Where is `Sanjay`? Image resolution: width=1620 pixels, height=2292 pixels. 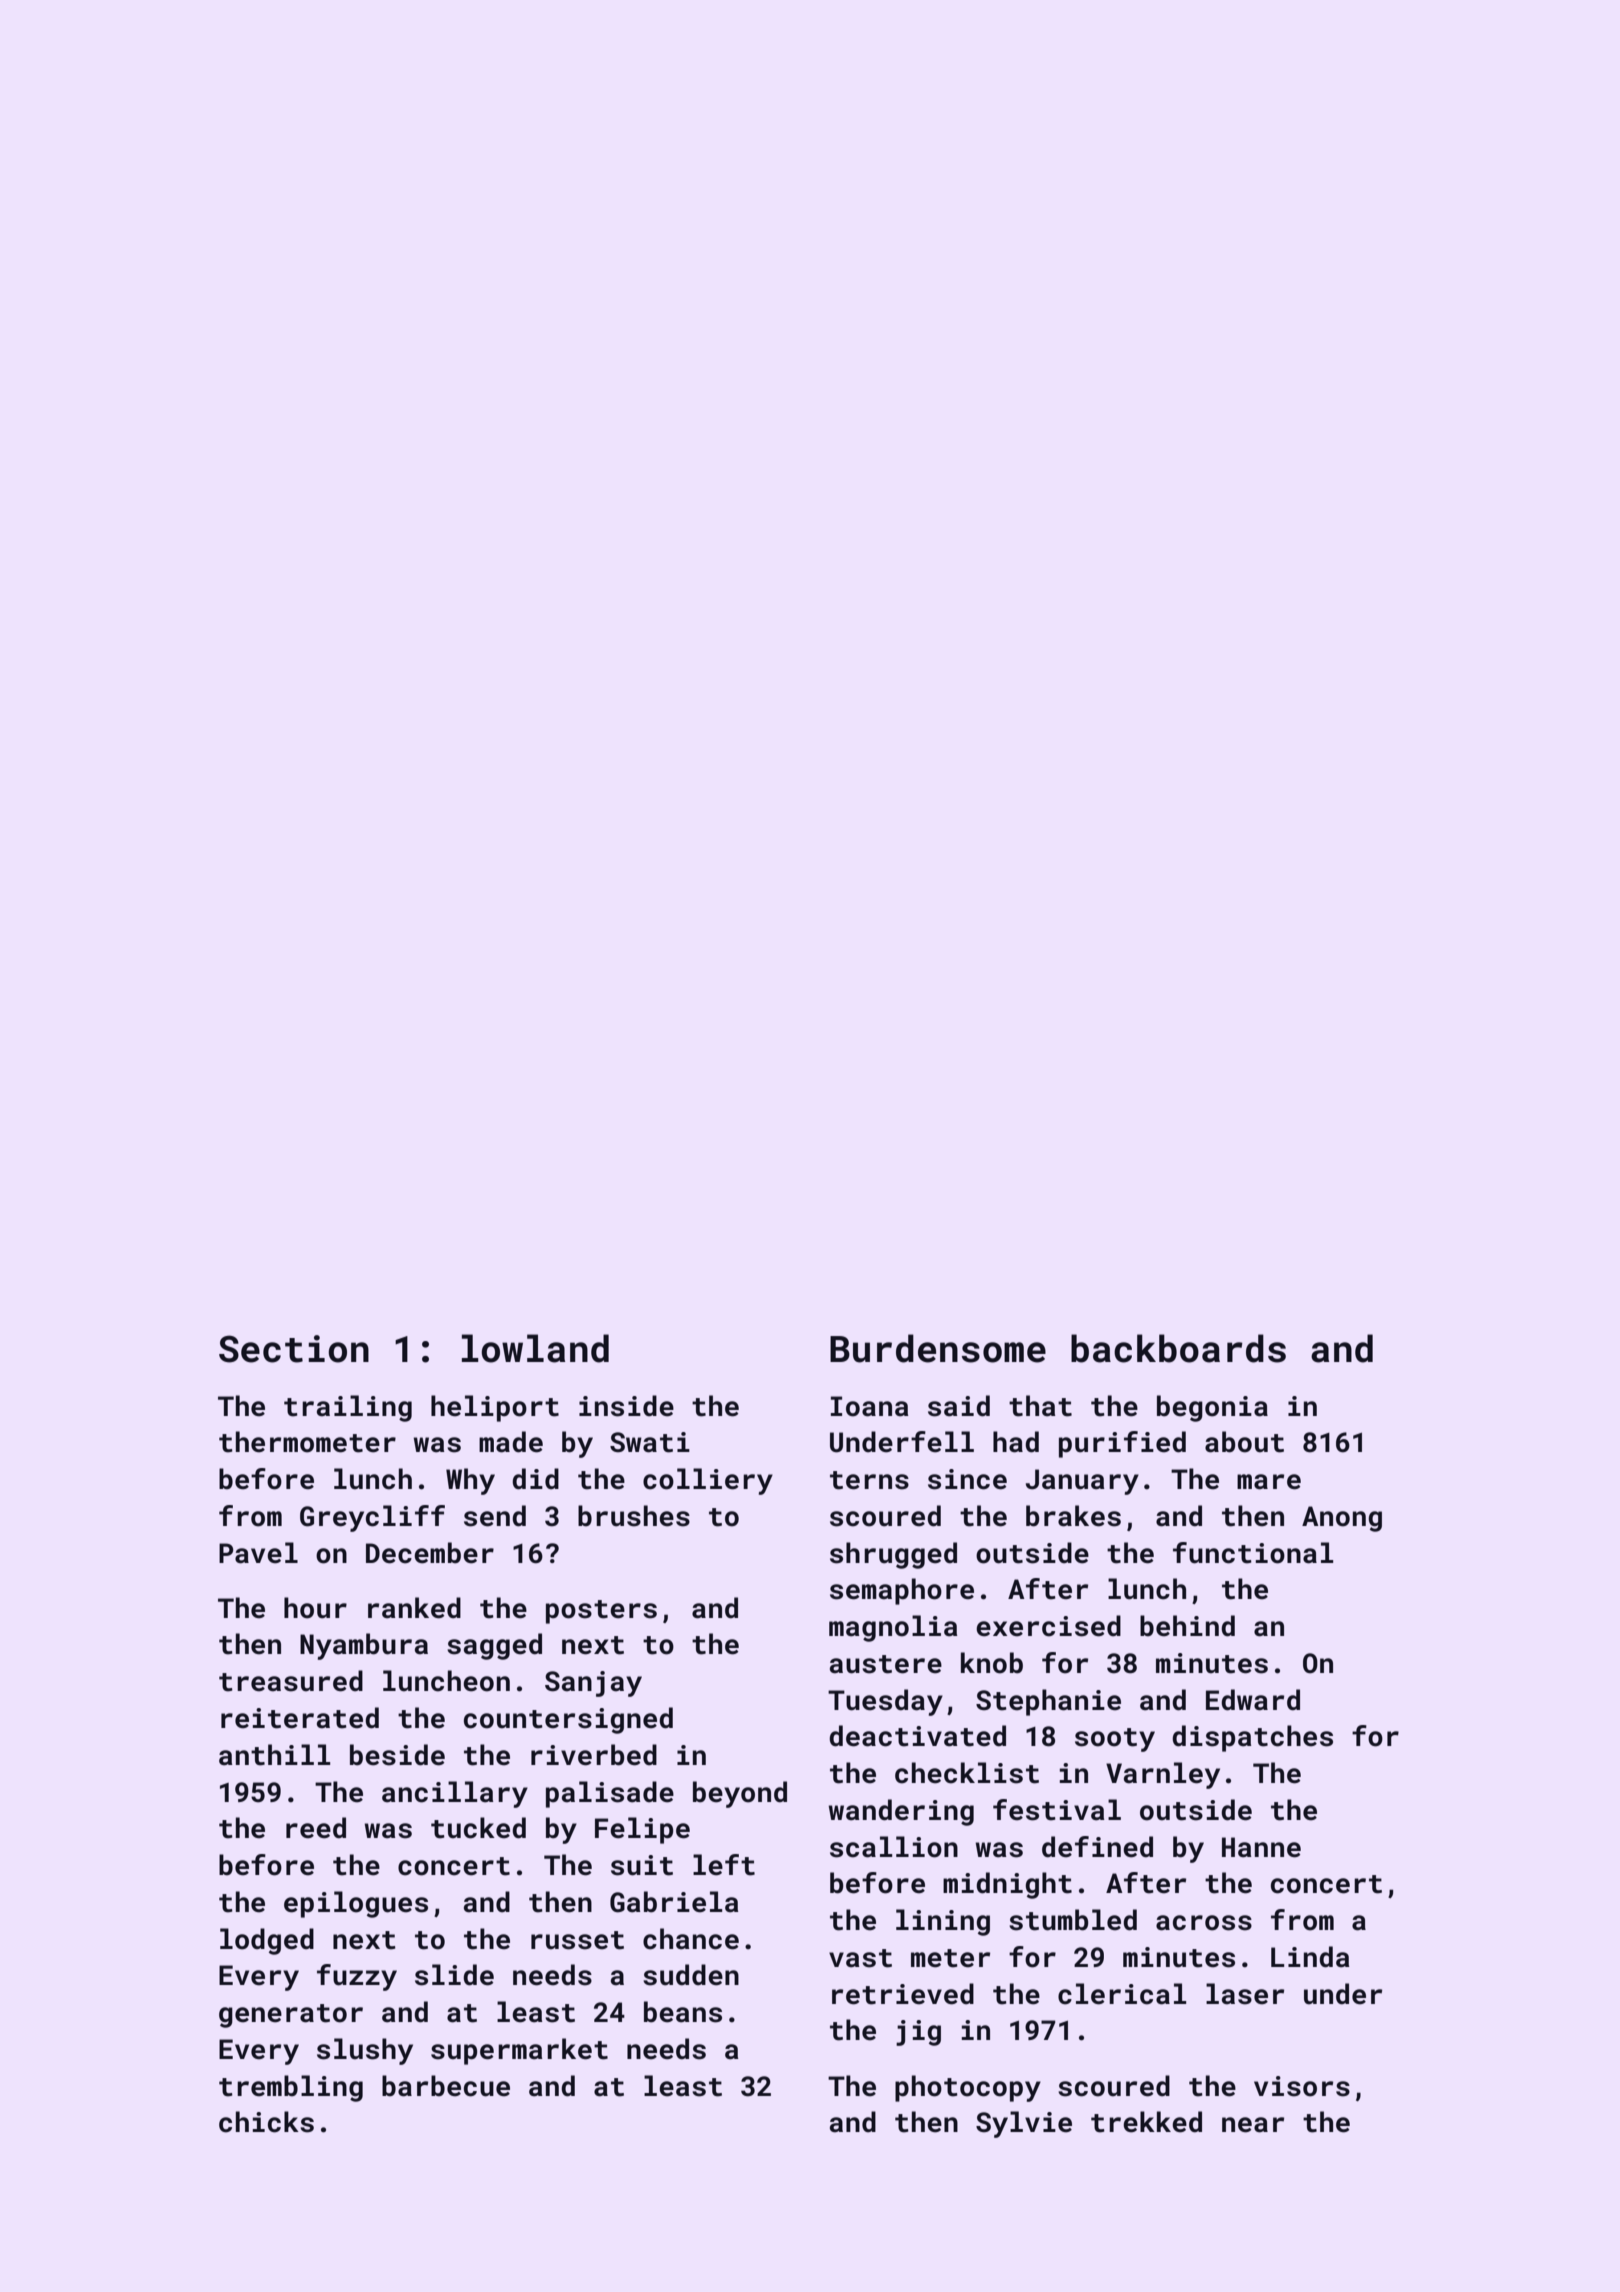 Sanjay is located at coordinates (593, 1684).
